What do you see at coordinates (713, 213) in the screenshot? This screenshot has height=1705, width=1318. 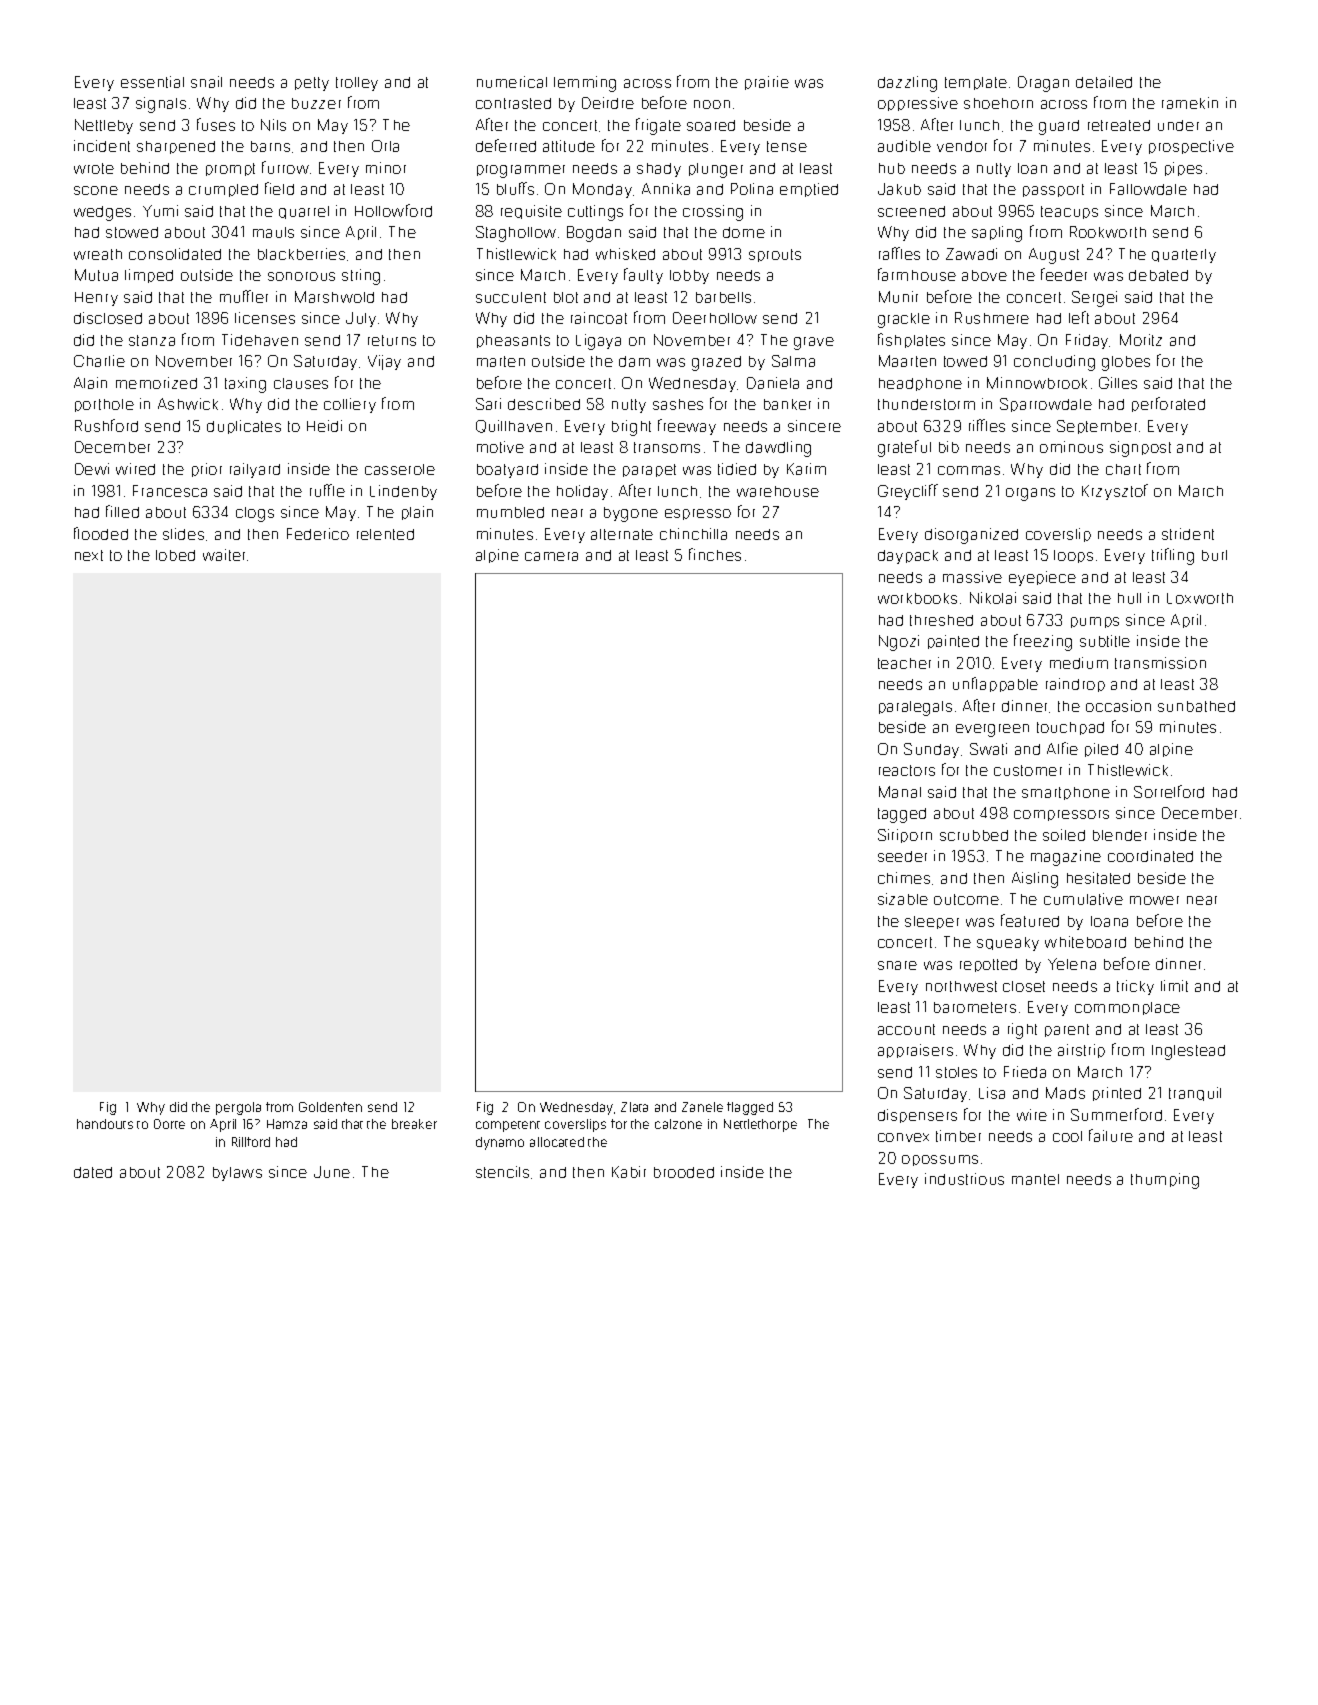 I see `crossing` at bounding box center [713, 213].
